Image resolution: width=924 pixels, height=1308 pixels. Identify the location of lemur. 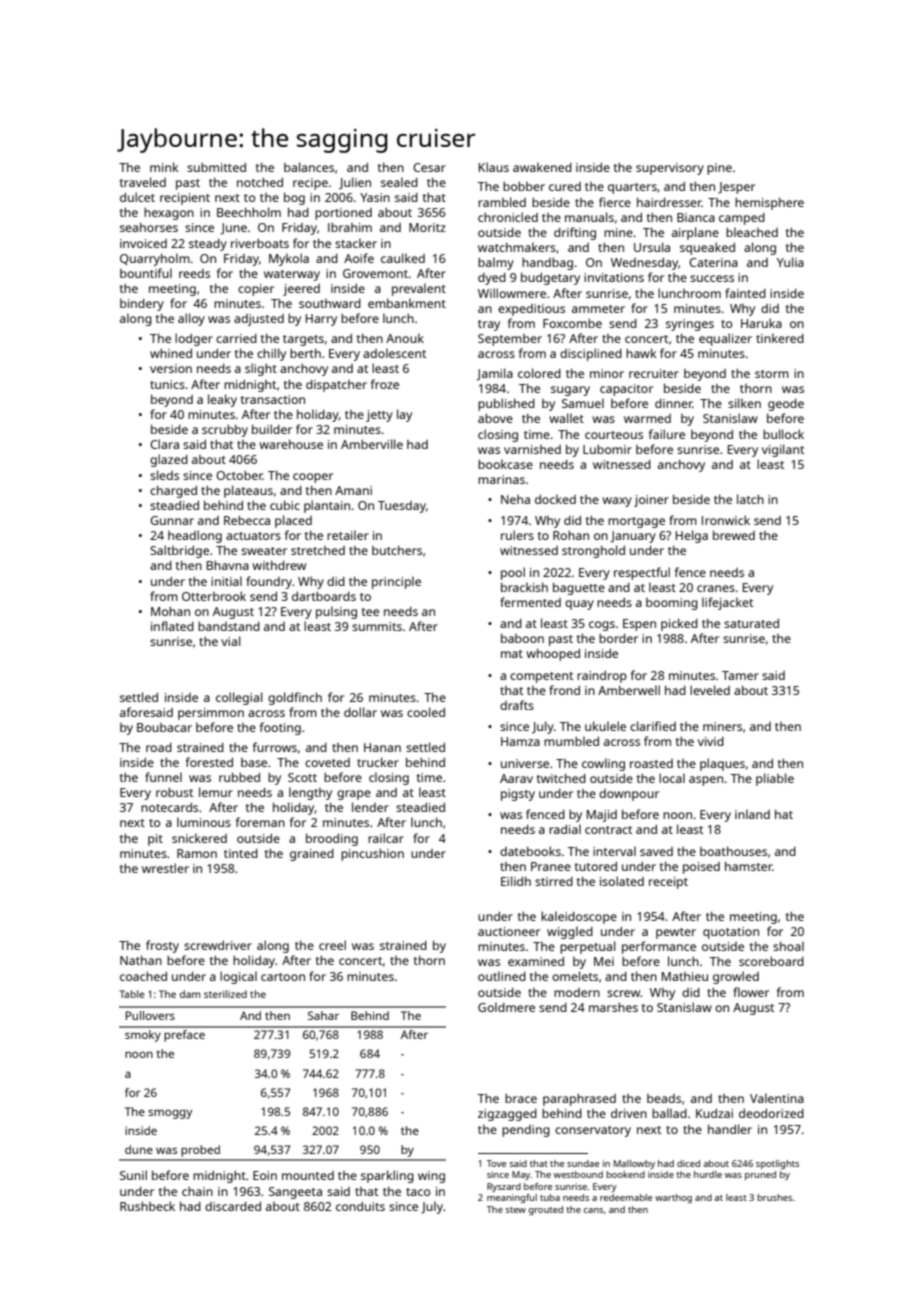
(216, 792).
